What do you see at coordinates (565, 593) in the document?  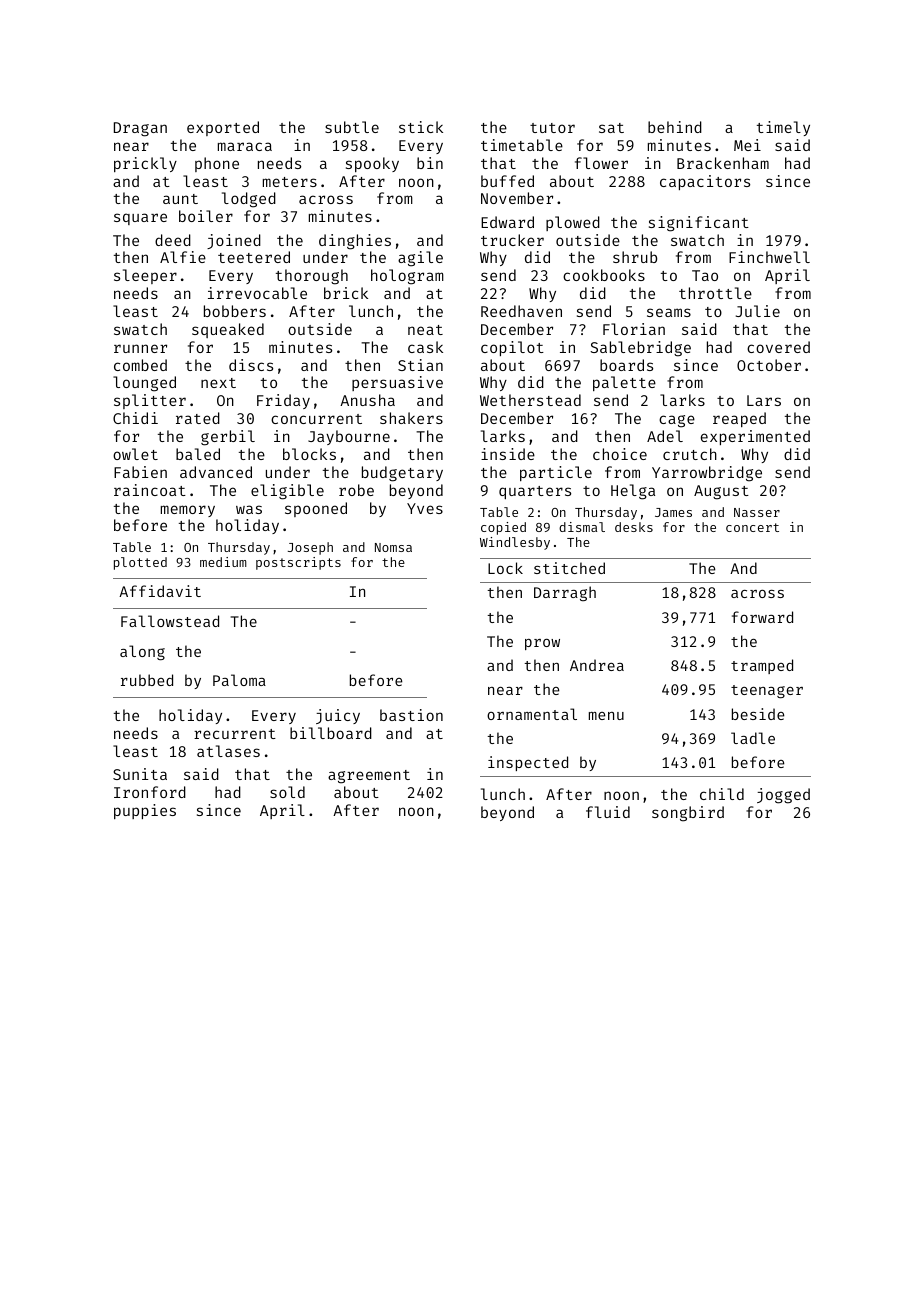 I see `Darragh` at bounding box center [565, 593].
